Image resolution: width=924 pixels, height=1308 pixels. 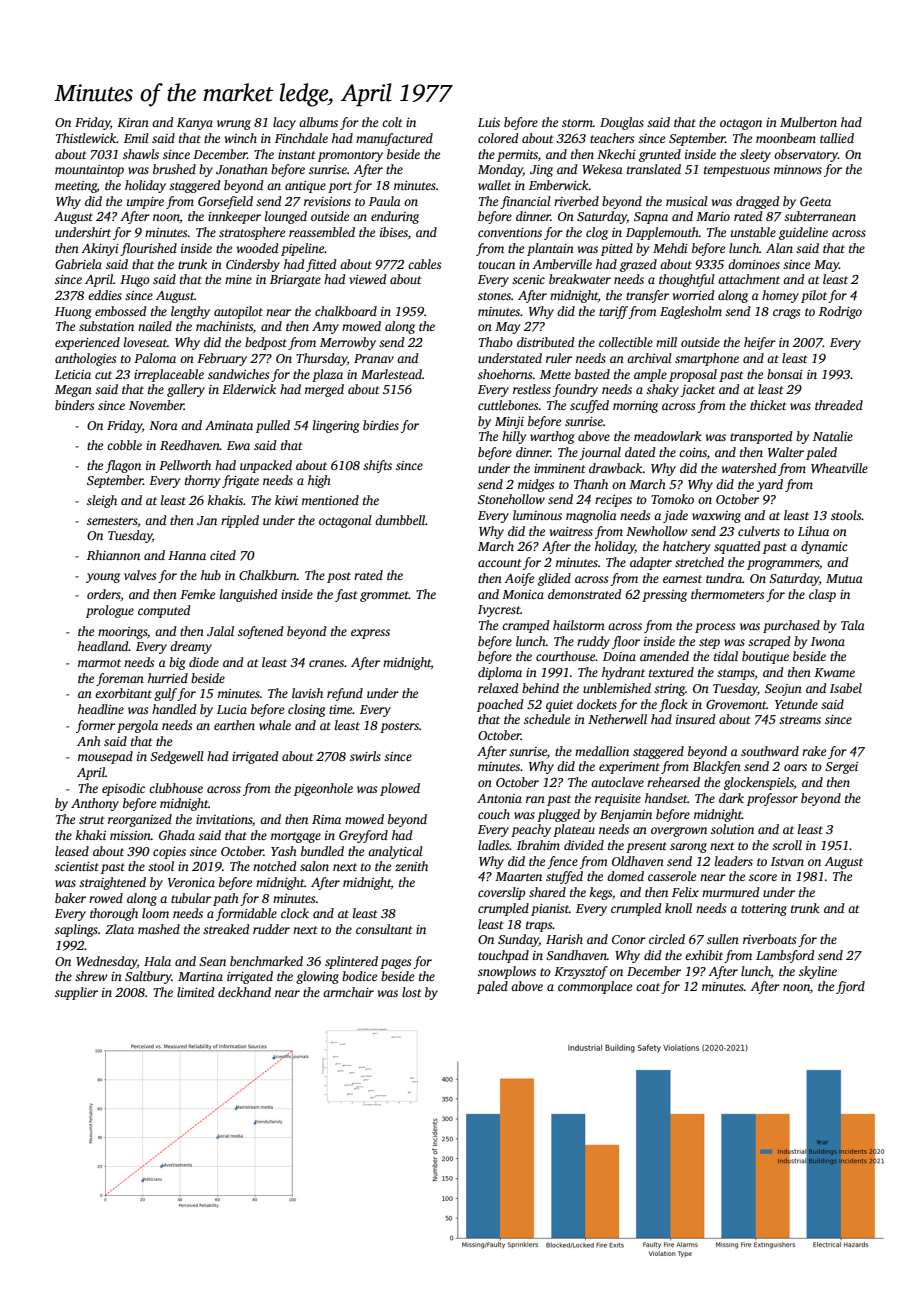 What do you see at coordinates (595, 987) in the page?
I see `commonplace` at bounding box center [595, 987].
